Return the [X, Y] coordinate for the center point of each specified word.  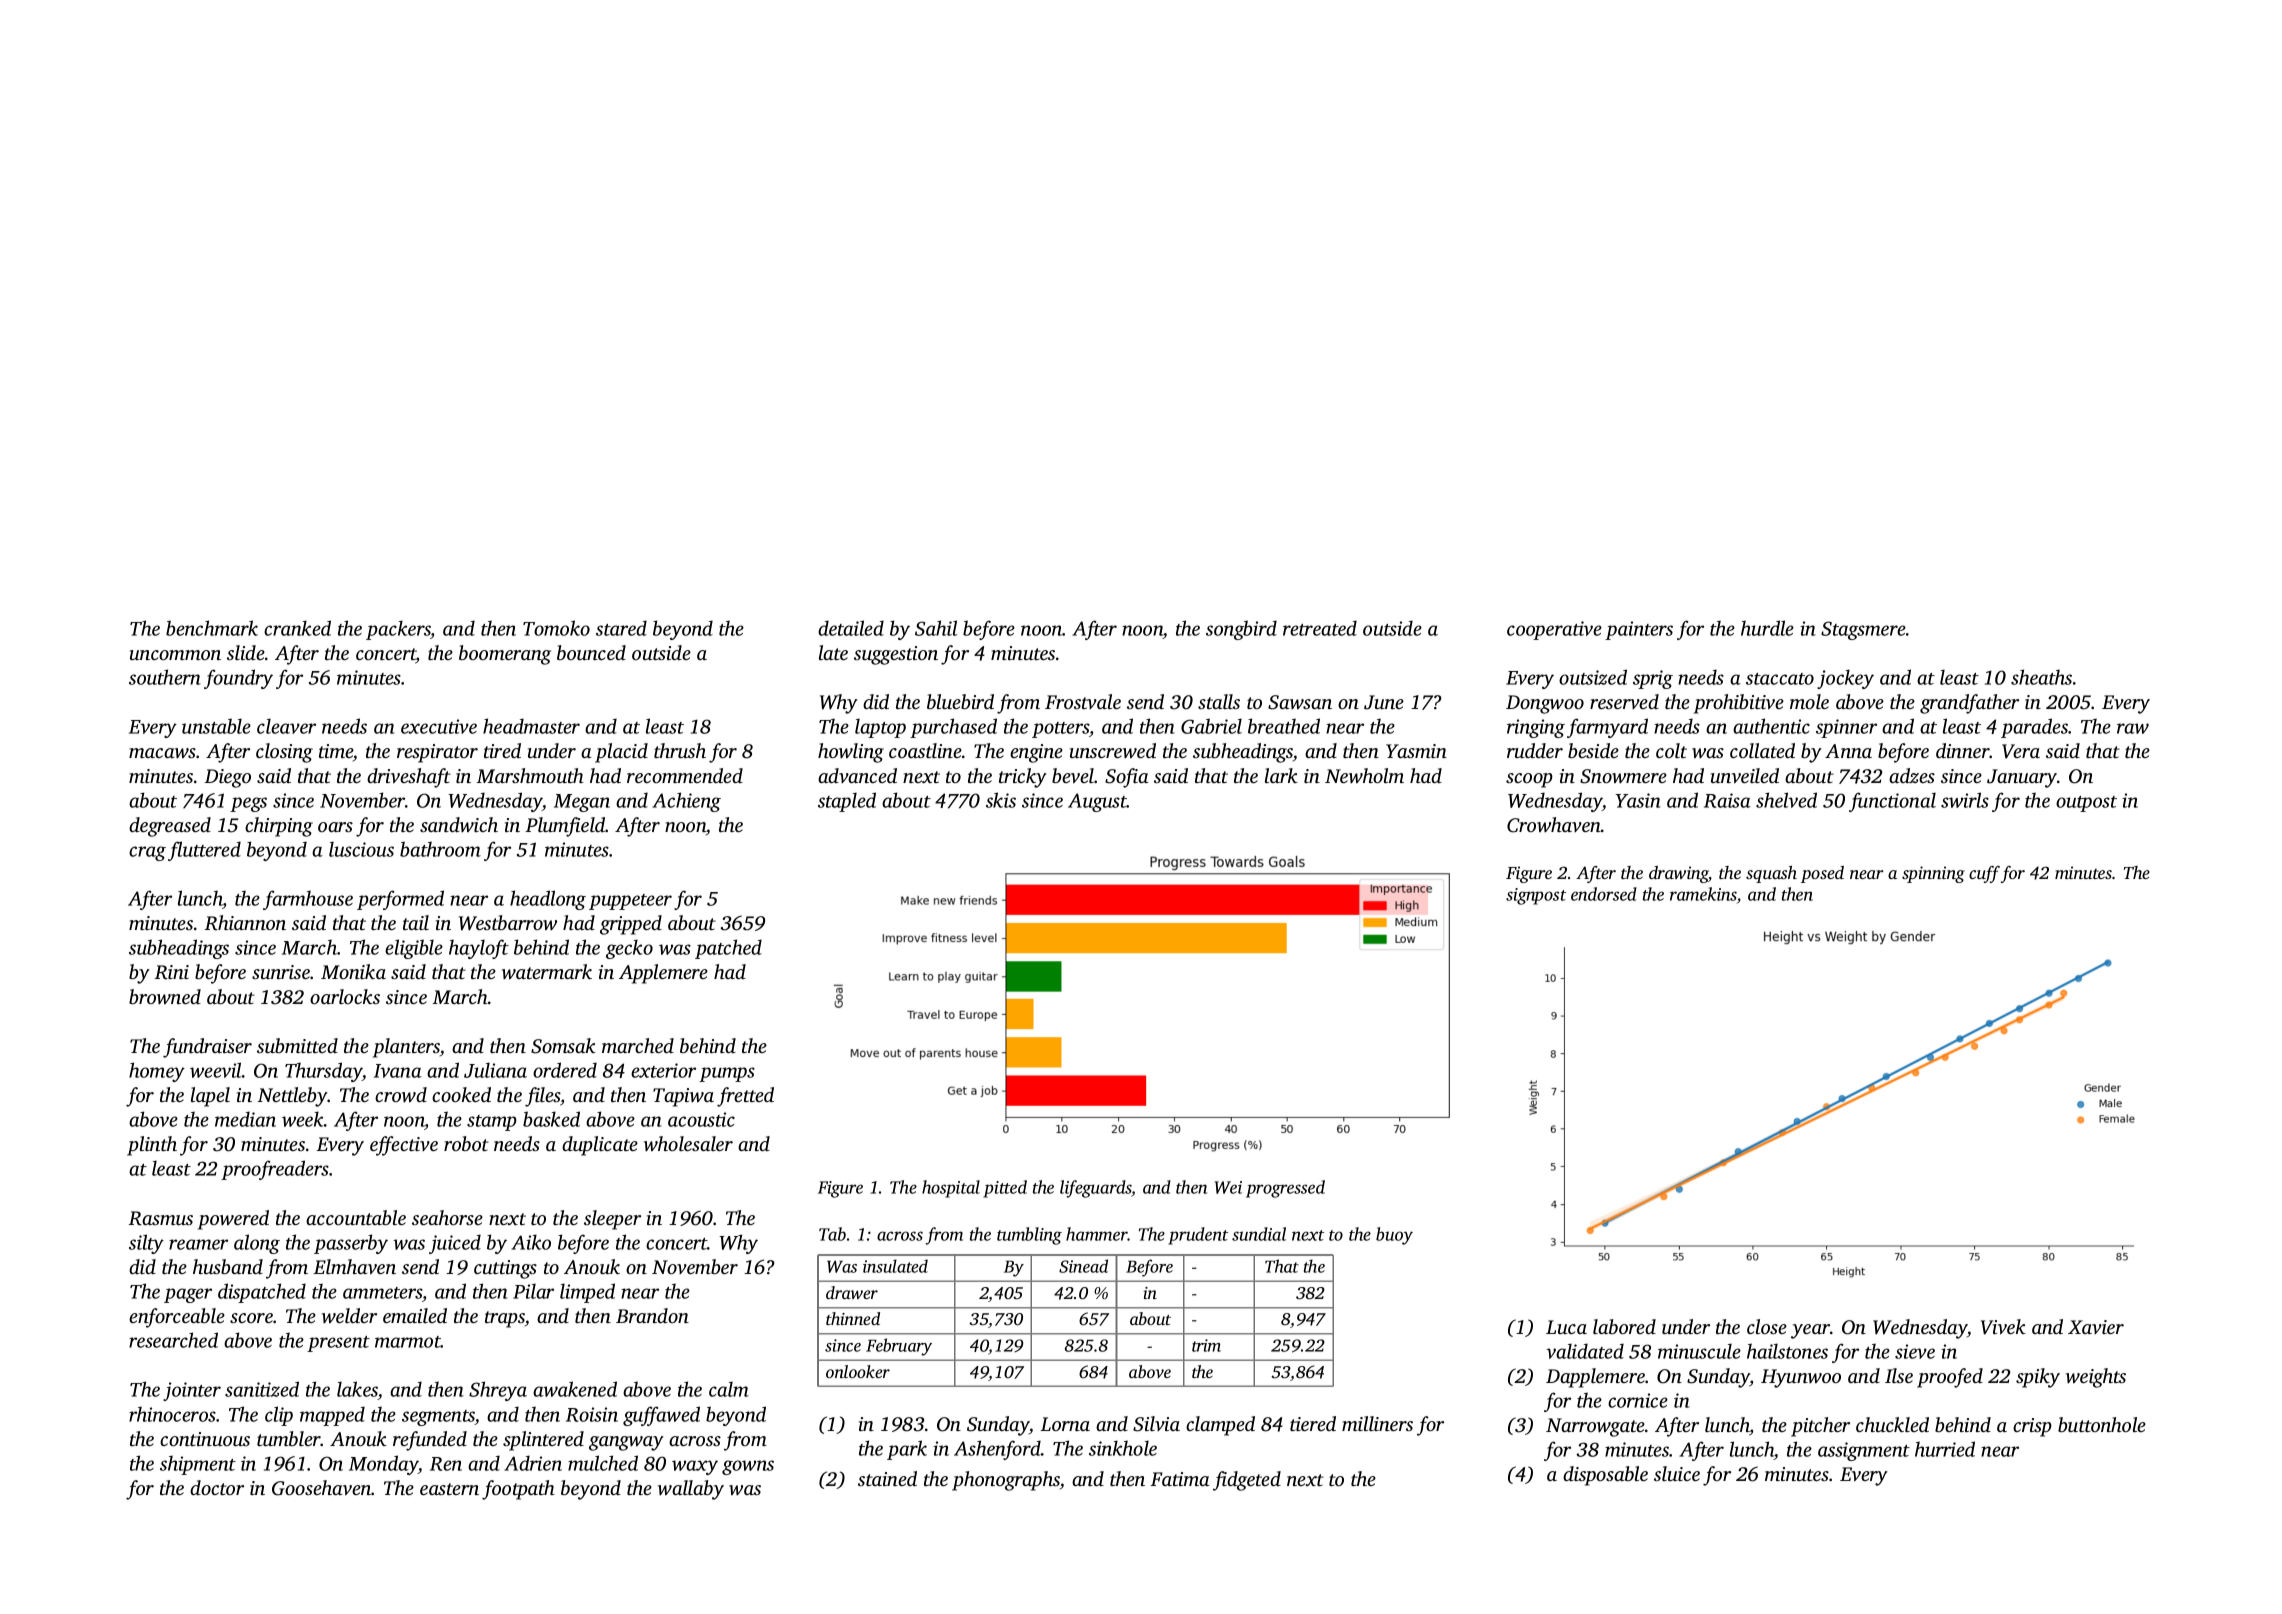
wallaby [691, 1490]
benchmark [212, 628]
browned [165, 996]
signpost [1536, 896]
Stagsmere [1863, 630]
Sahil [936, 628]
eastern [449, 1489]
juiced [455, 1244]
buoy [1394, 1236]
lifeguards [1096, 1189]
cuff [1984, 874]
